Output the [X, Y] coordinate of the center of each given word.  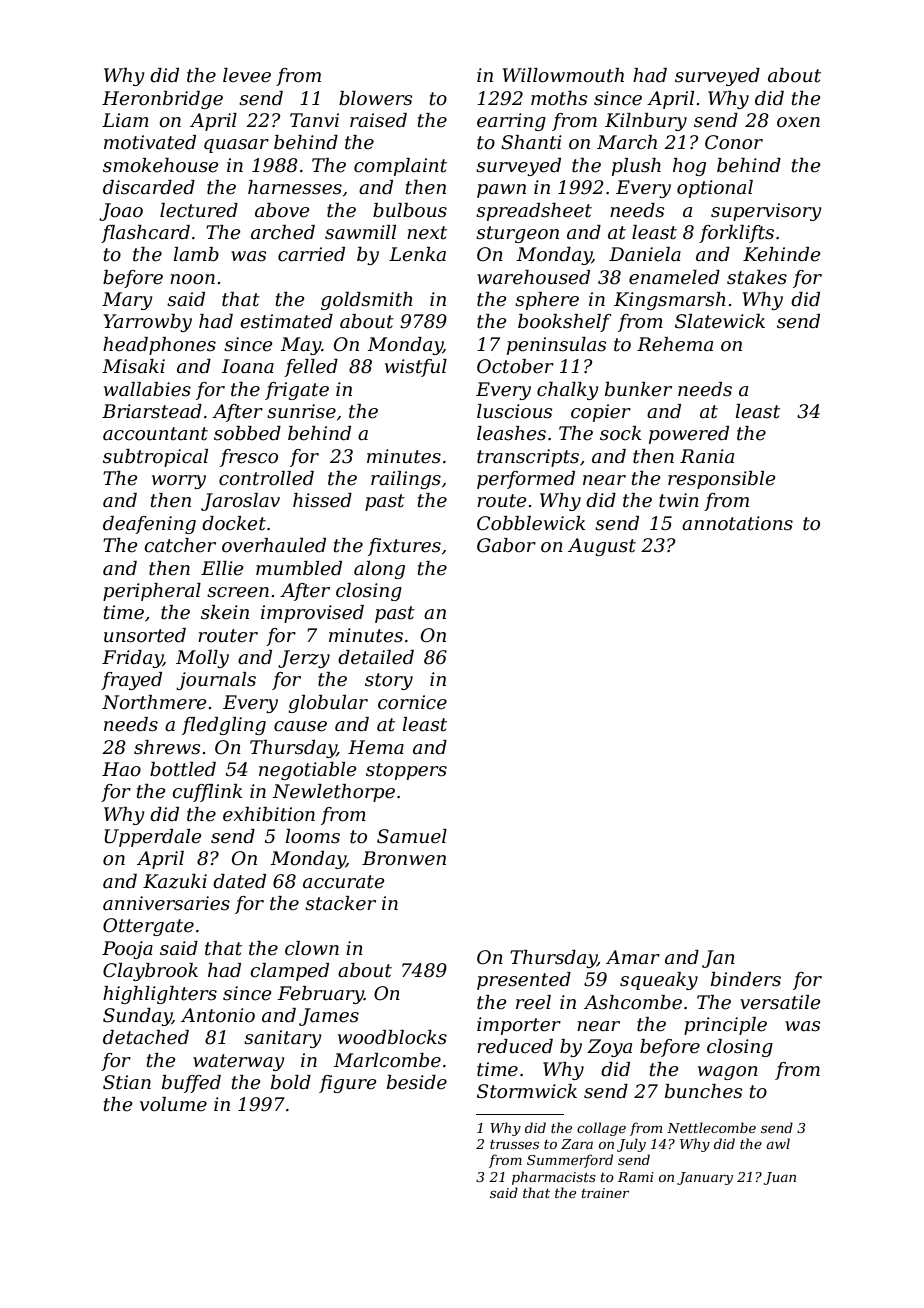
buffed [191, 1084]
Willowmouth [563, 75]
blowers [375, 98]
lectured [199, 210]
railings [406, 480]
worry [179, 482]
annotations [737, 523]
